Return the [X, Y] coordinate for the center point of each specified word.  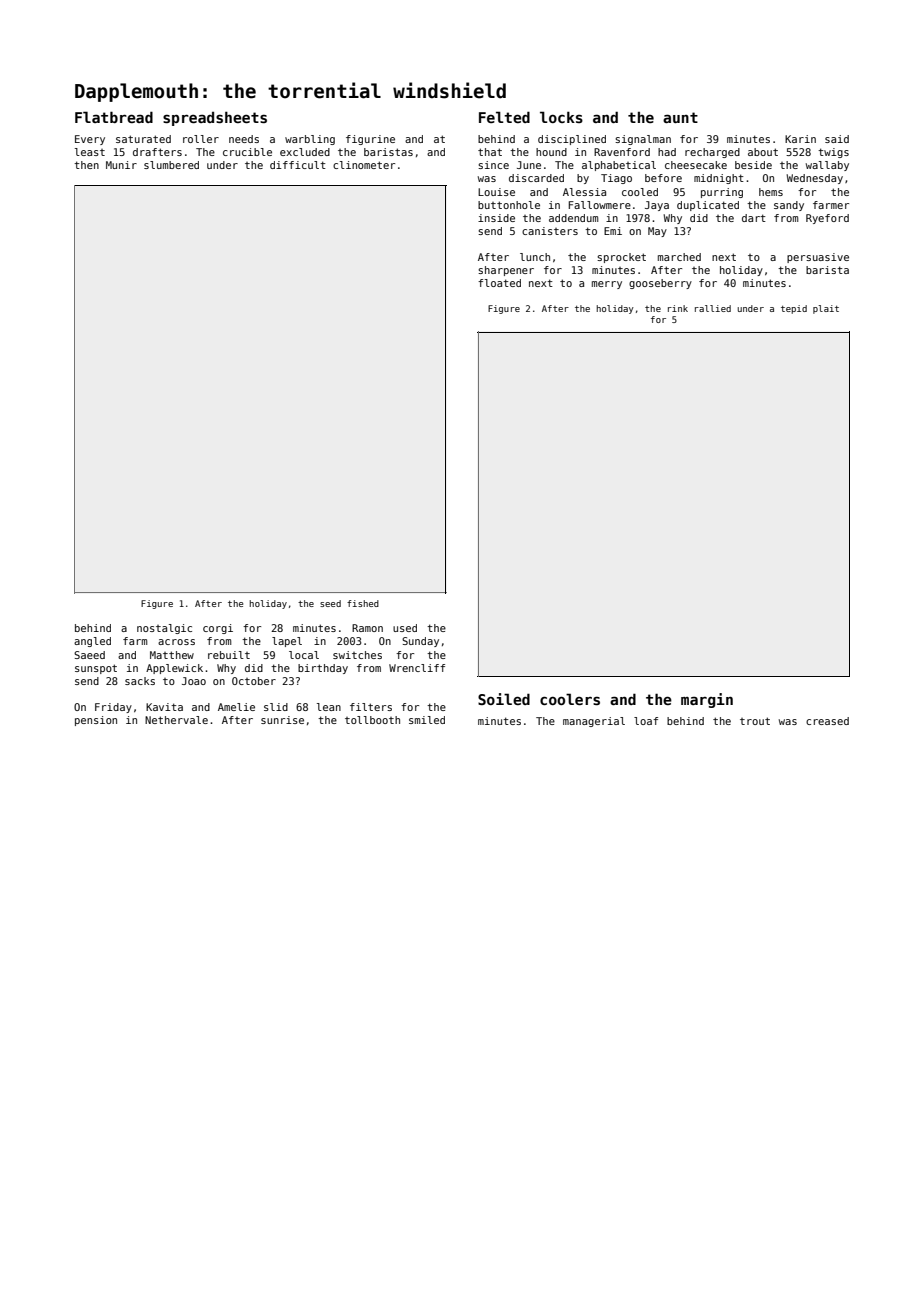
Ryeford [827, 219]
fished [363, 603]
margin [707, 700]
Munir [121, 165]
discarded [536, 178]
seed [330, 603]
